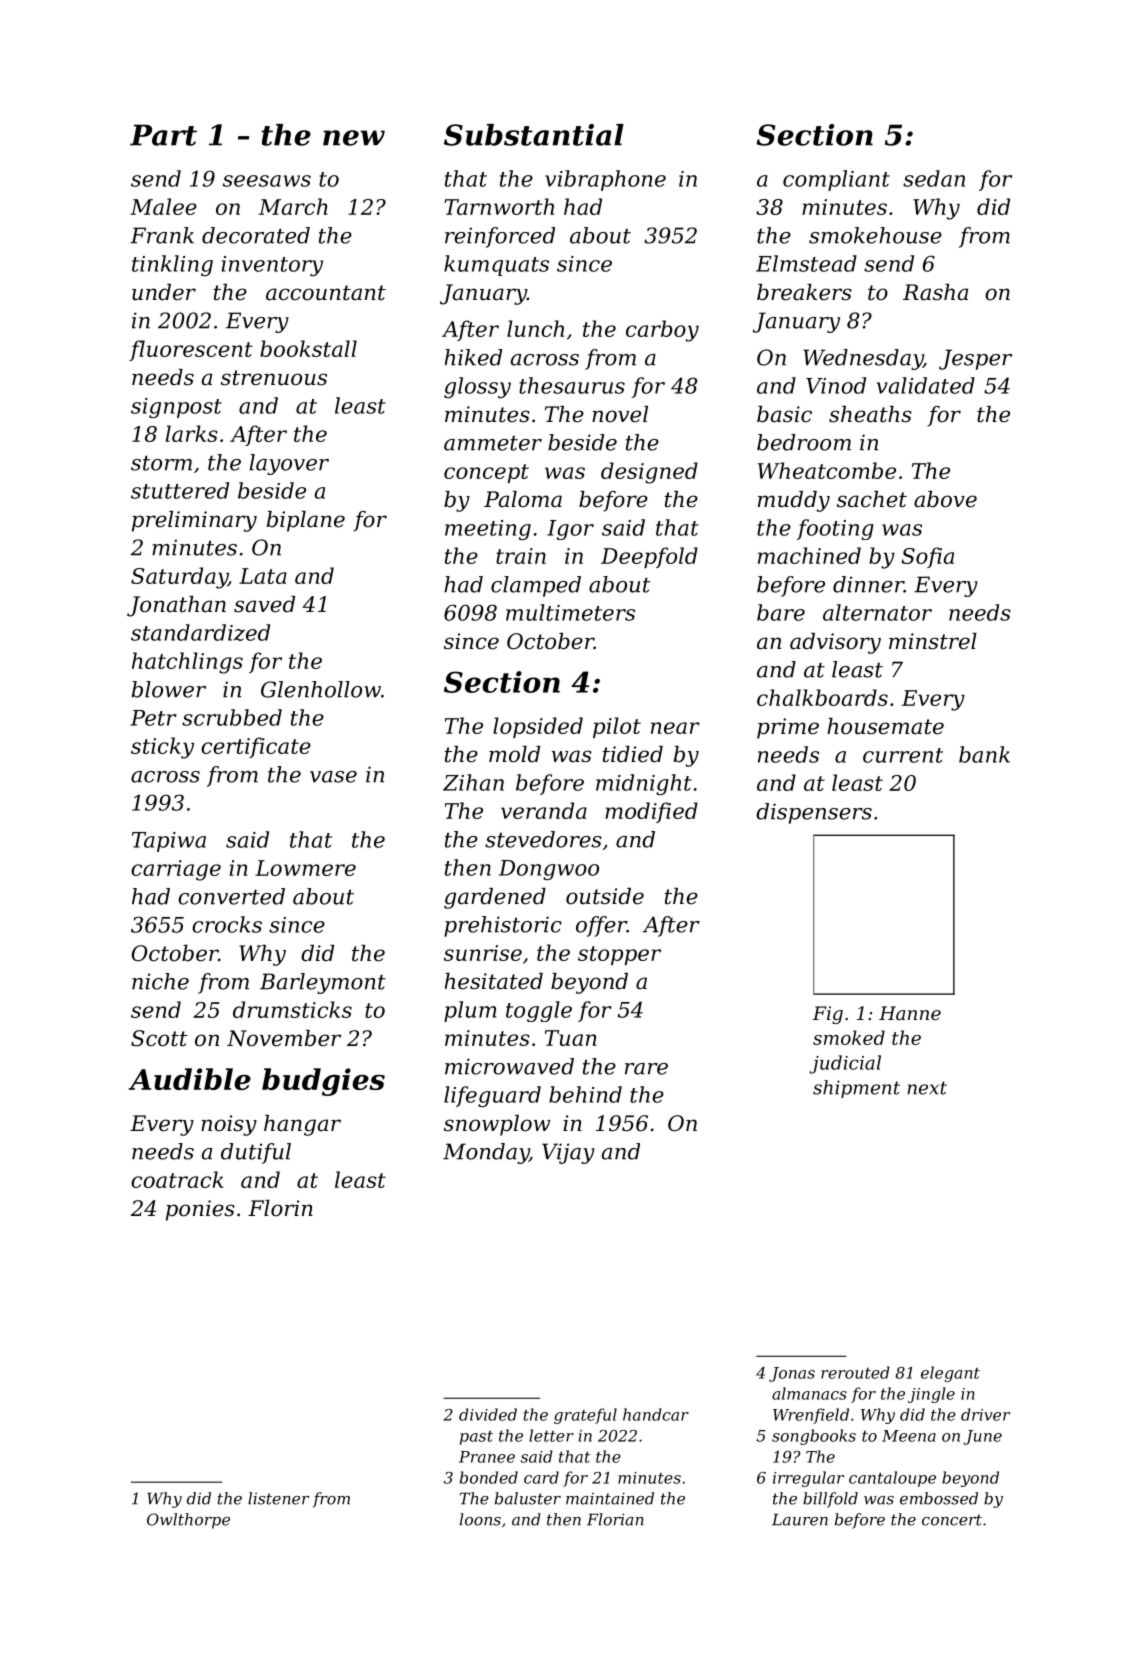 The height and width of the image is (1654, 1142). What do you see at coordinates (159, 1038) in the image?
I see `Scott` at bounding box center [159, 1038].
